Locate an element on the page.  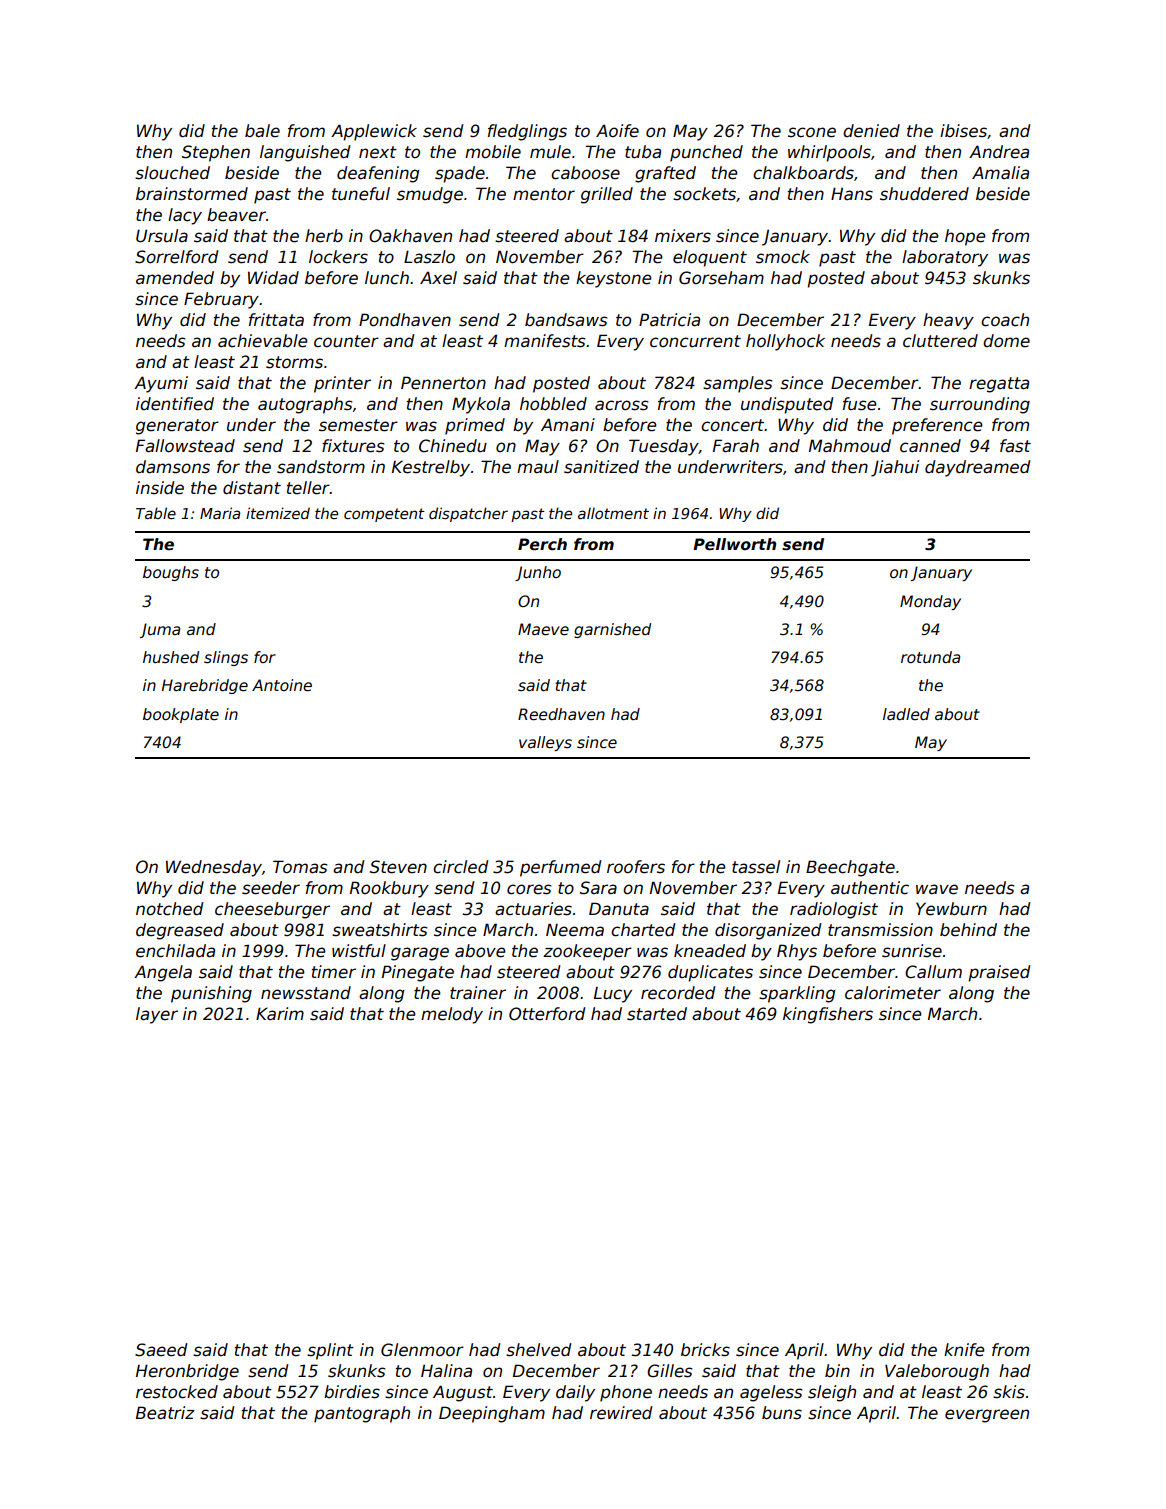
pantograph is located at coordinates (362, 1414).
